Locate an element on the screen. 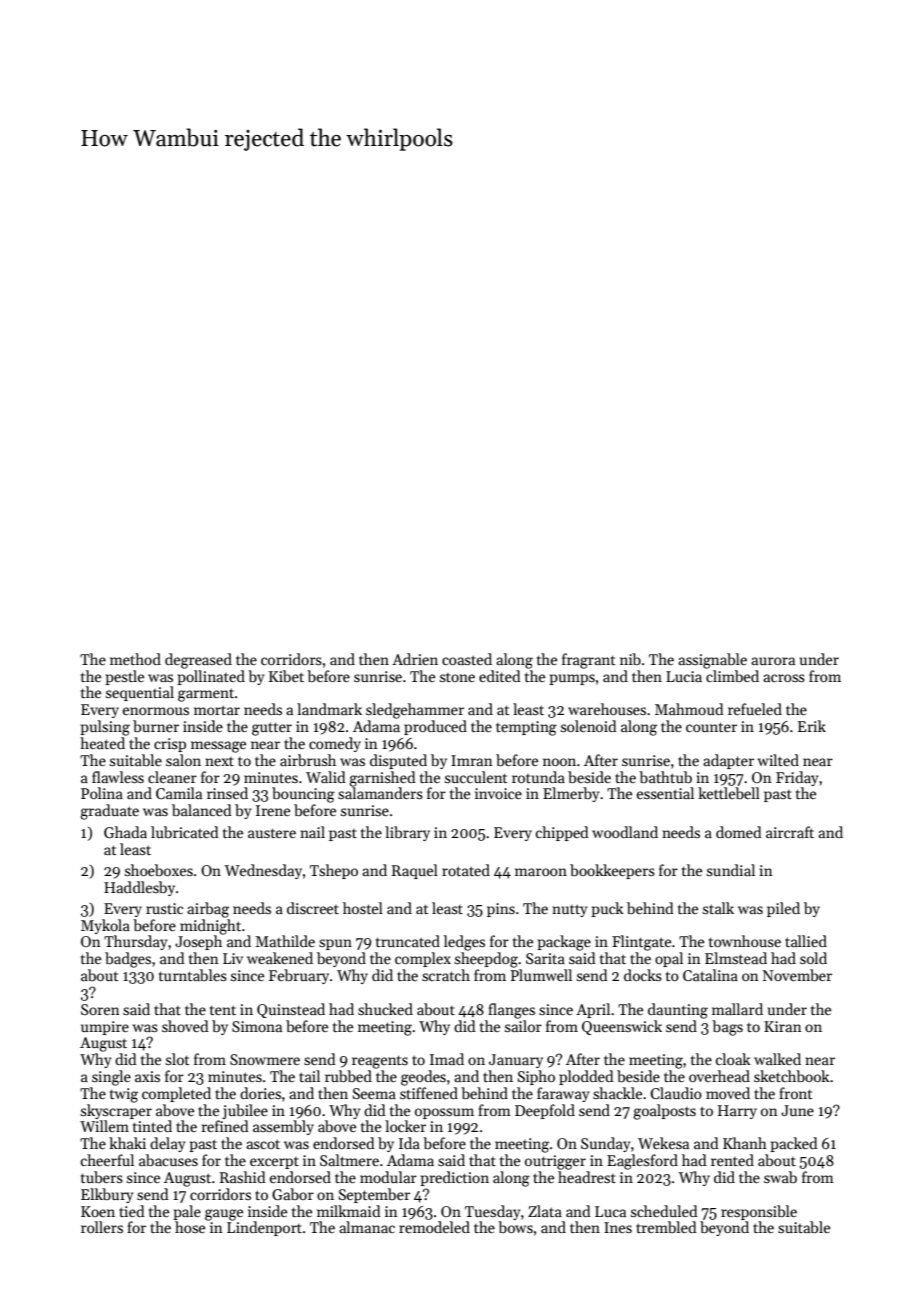 The height and width of the screenshot is (1308, 924). pestle is located at coordinates (124, 677).
